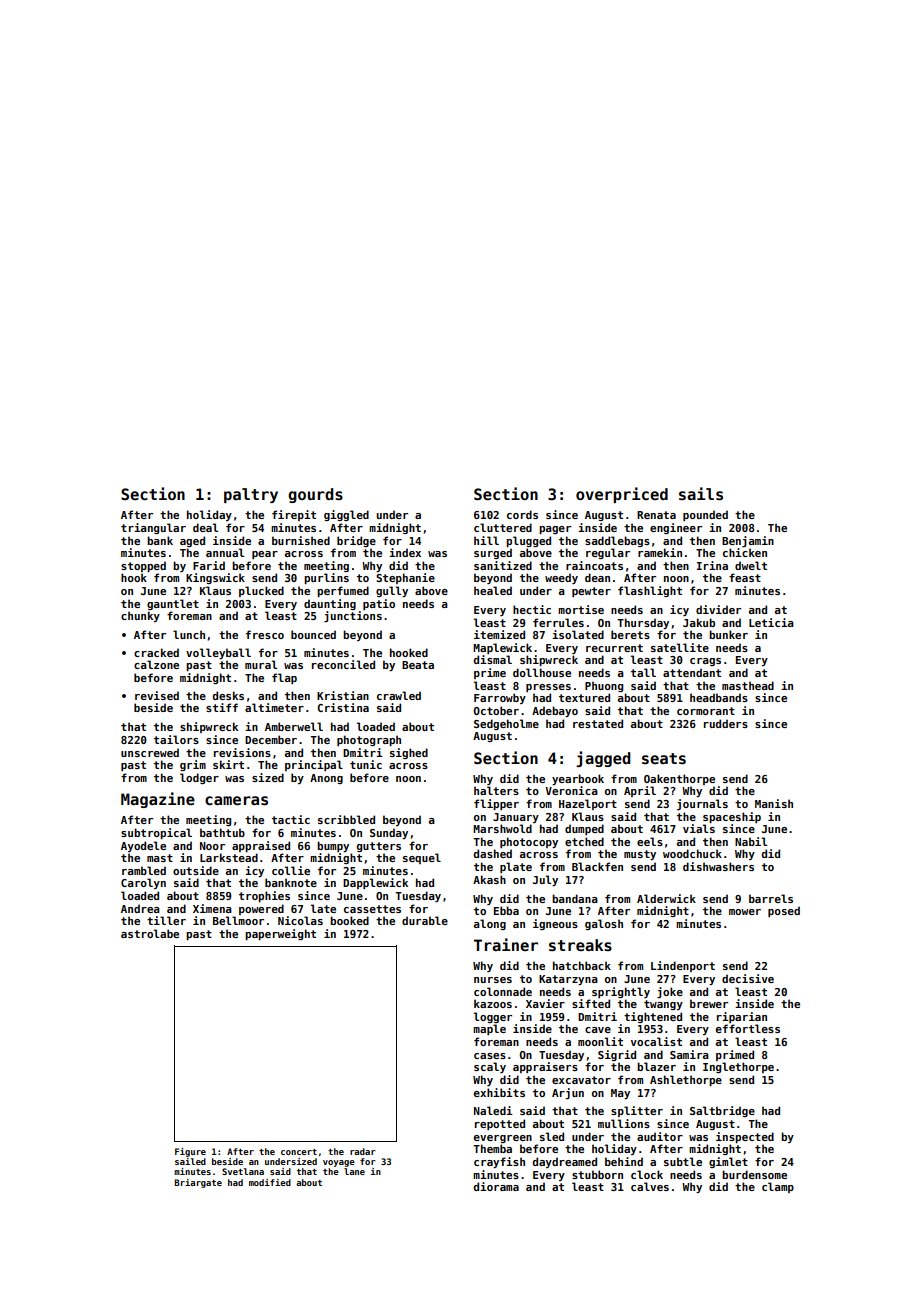 The height and width of the document is (1308, 924). Describe the element at coordinates (158, 800) in the document. I see `Magazine` at that location.
